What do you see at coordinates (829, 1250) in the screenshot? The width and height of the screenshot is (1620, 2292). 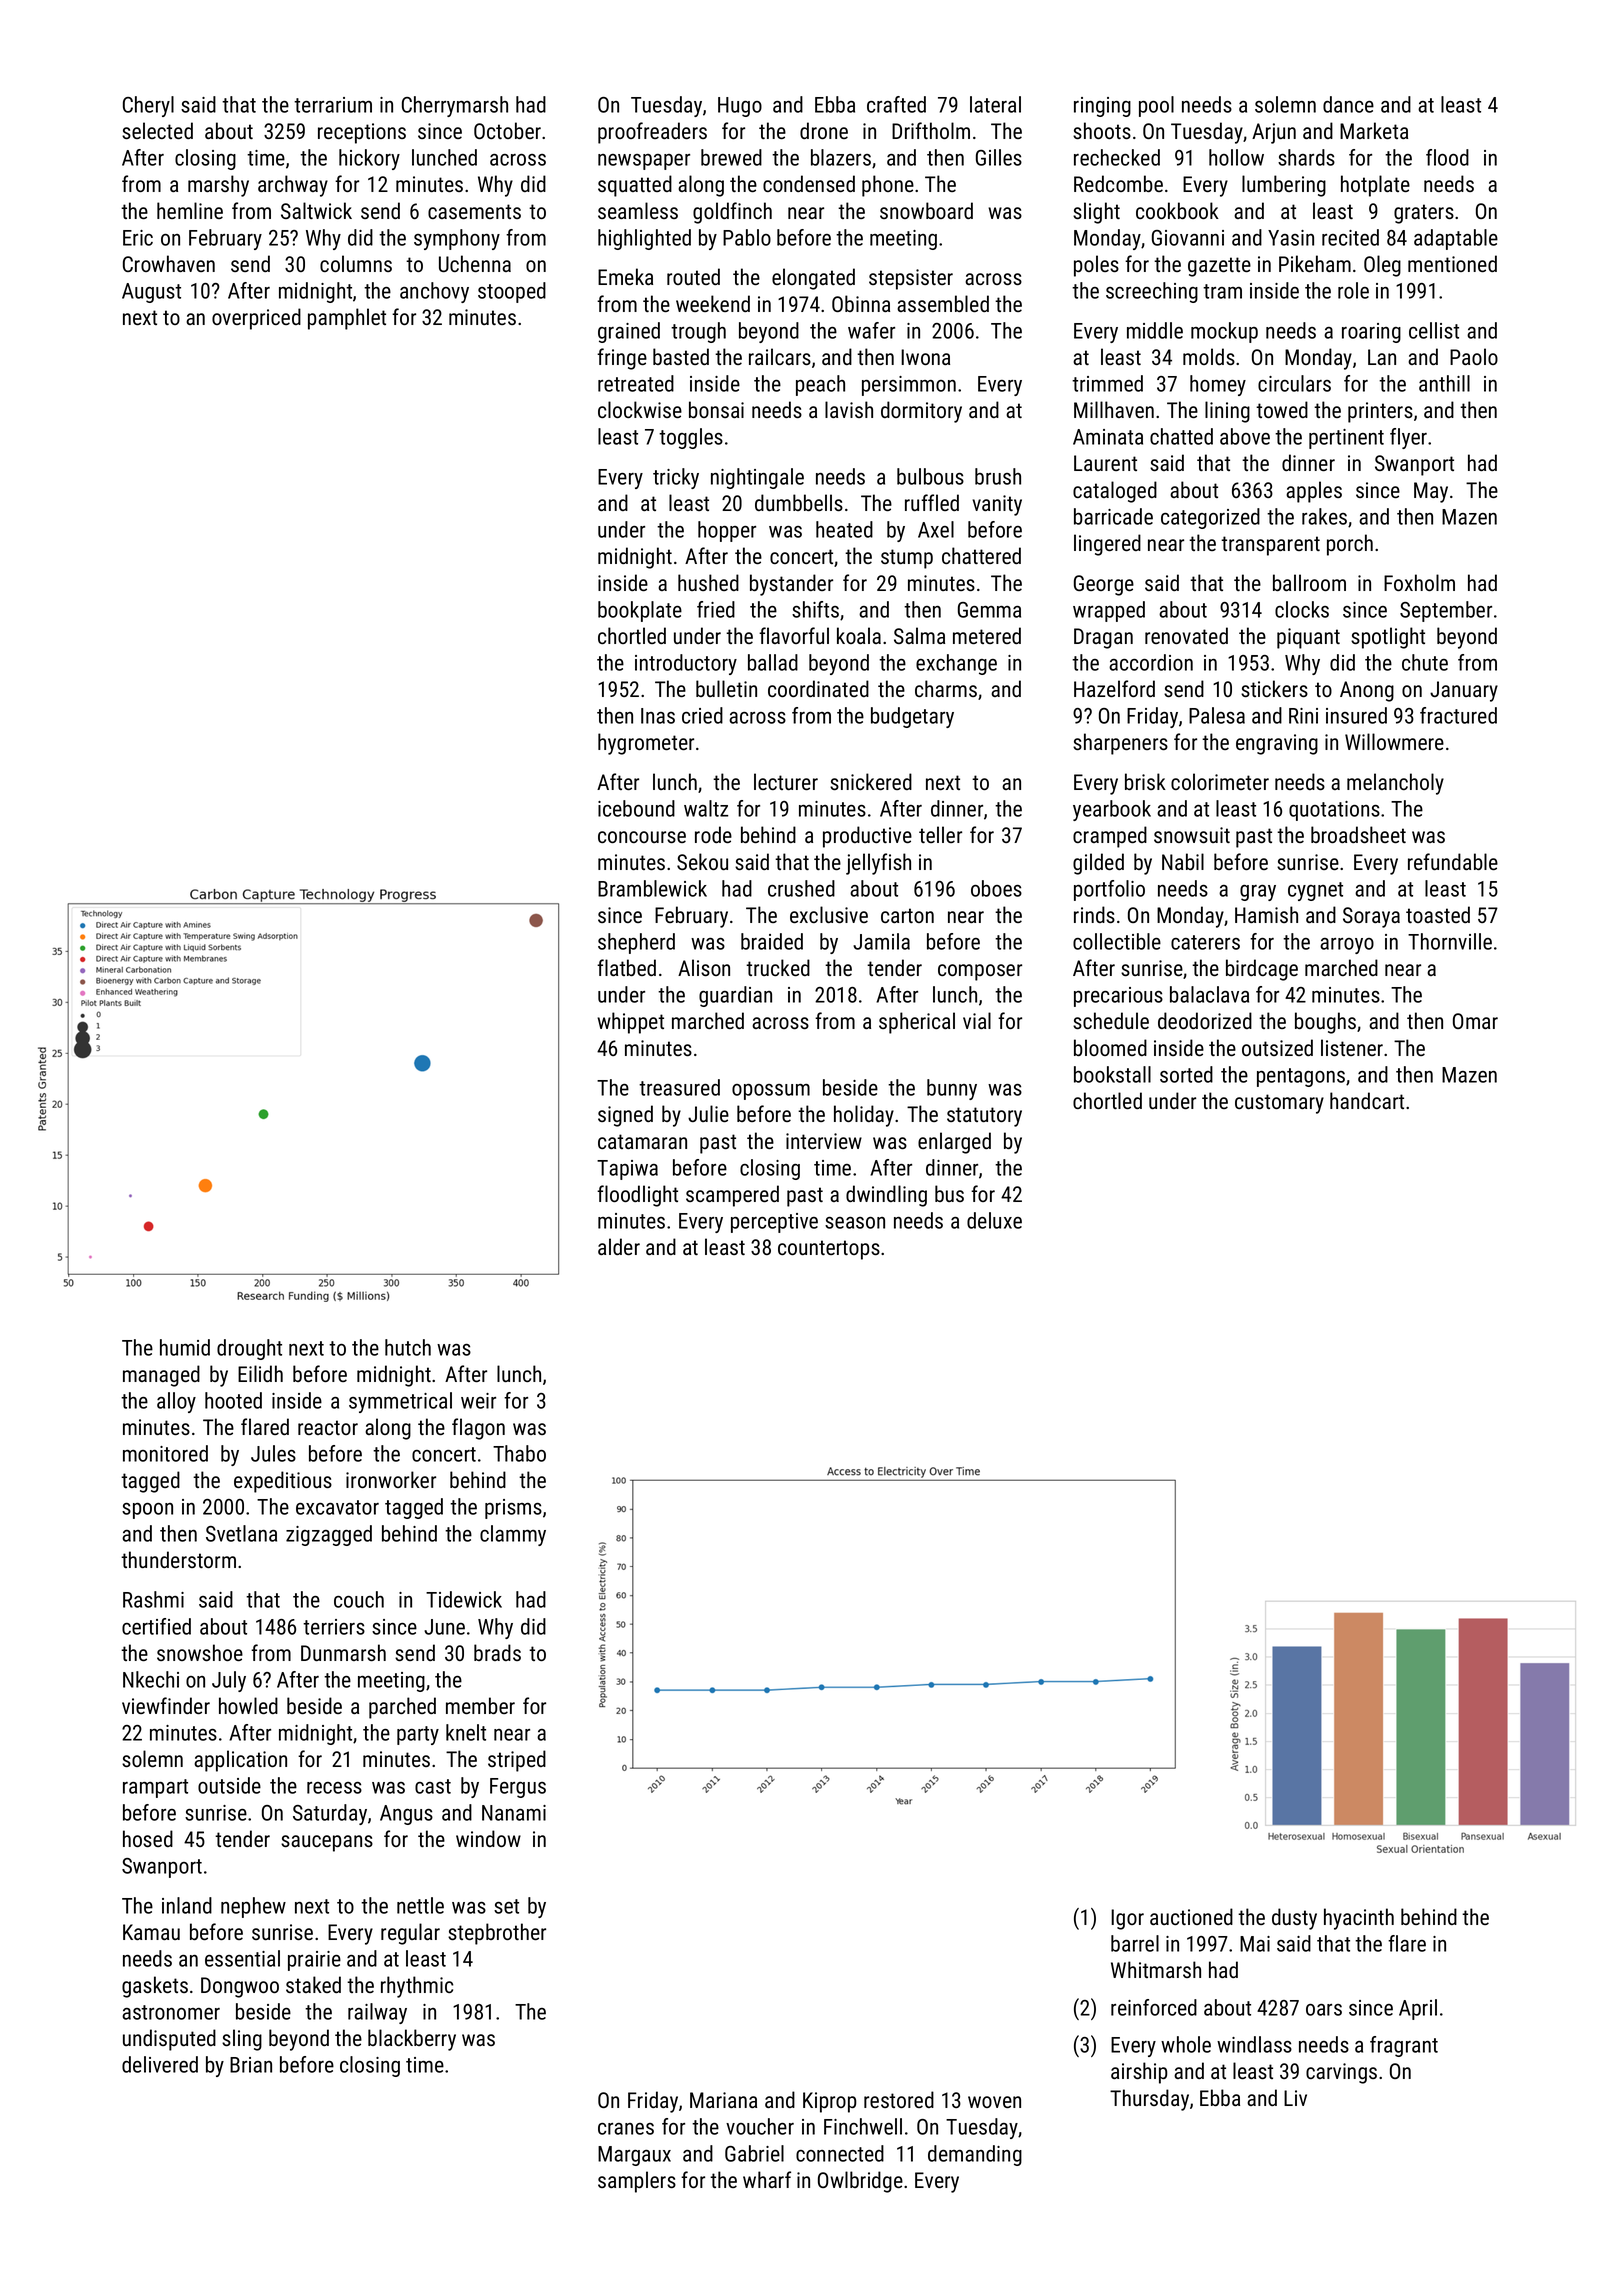 I see `countertops` at bounding box center [829, 1250].
